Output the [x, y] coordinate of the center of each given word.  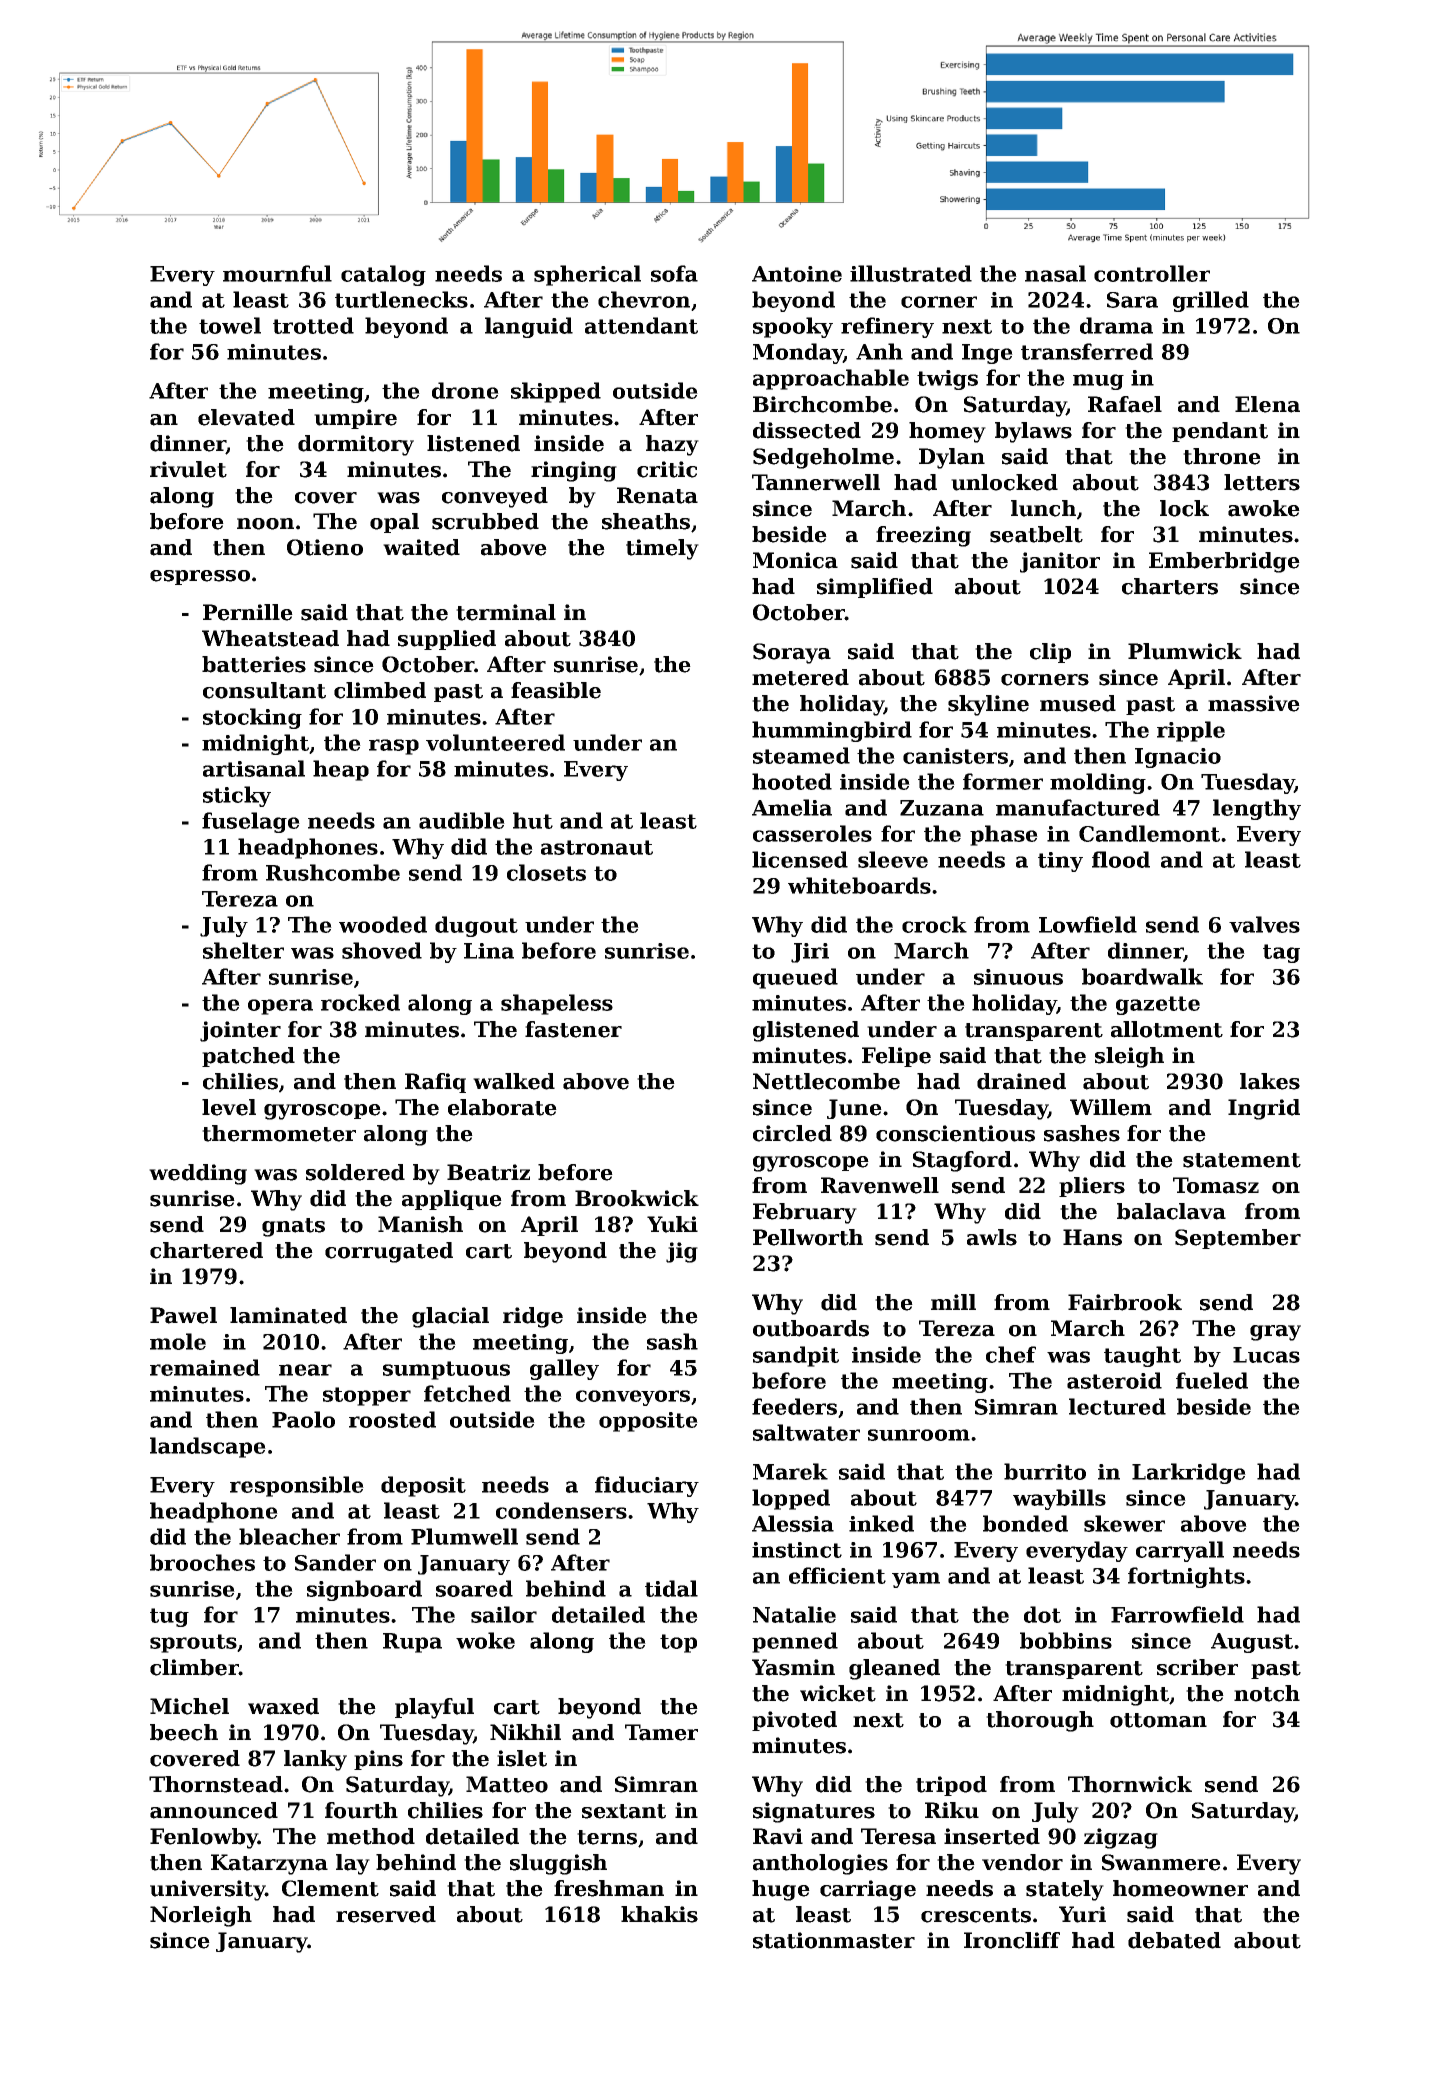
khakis [659, 1914]
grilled [1211, 301]
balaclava [1171, 1211]
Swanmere [1161, 1862]
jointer [240, 1031]
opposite [648, 1422]
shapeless [557, 1004]
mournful [277, 273]
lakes [1270, 1081]
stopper [367, 1396]
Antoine [797, 274]
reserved [386, 1914]
